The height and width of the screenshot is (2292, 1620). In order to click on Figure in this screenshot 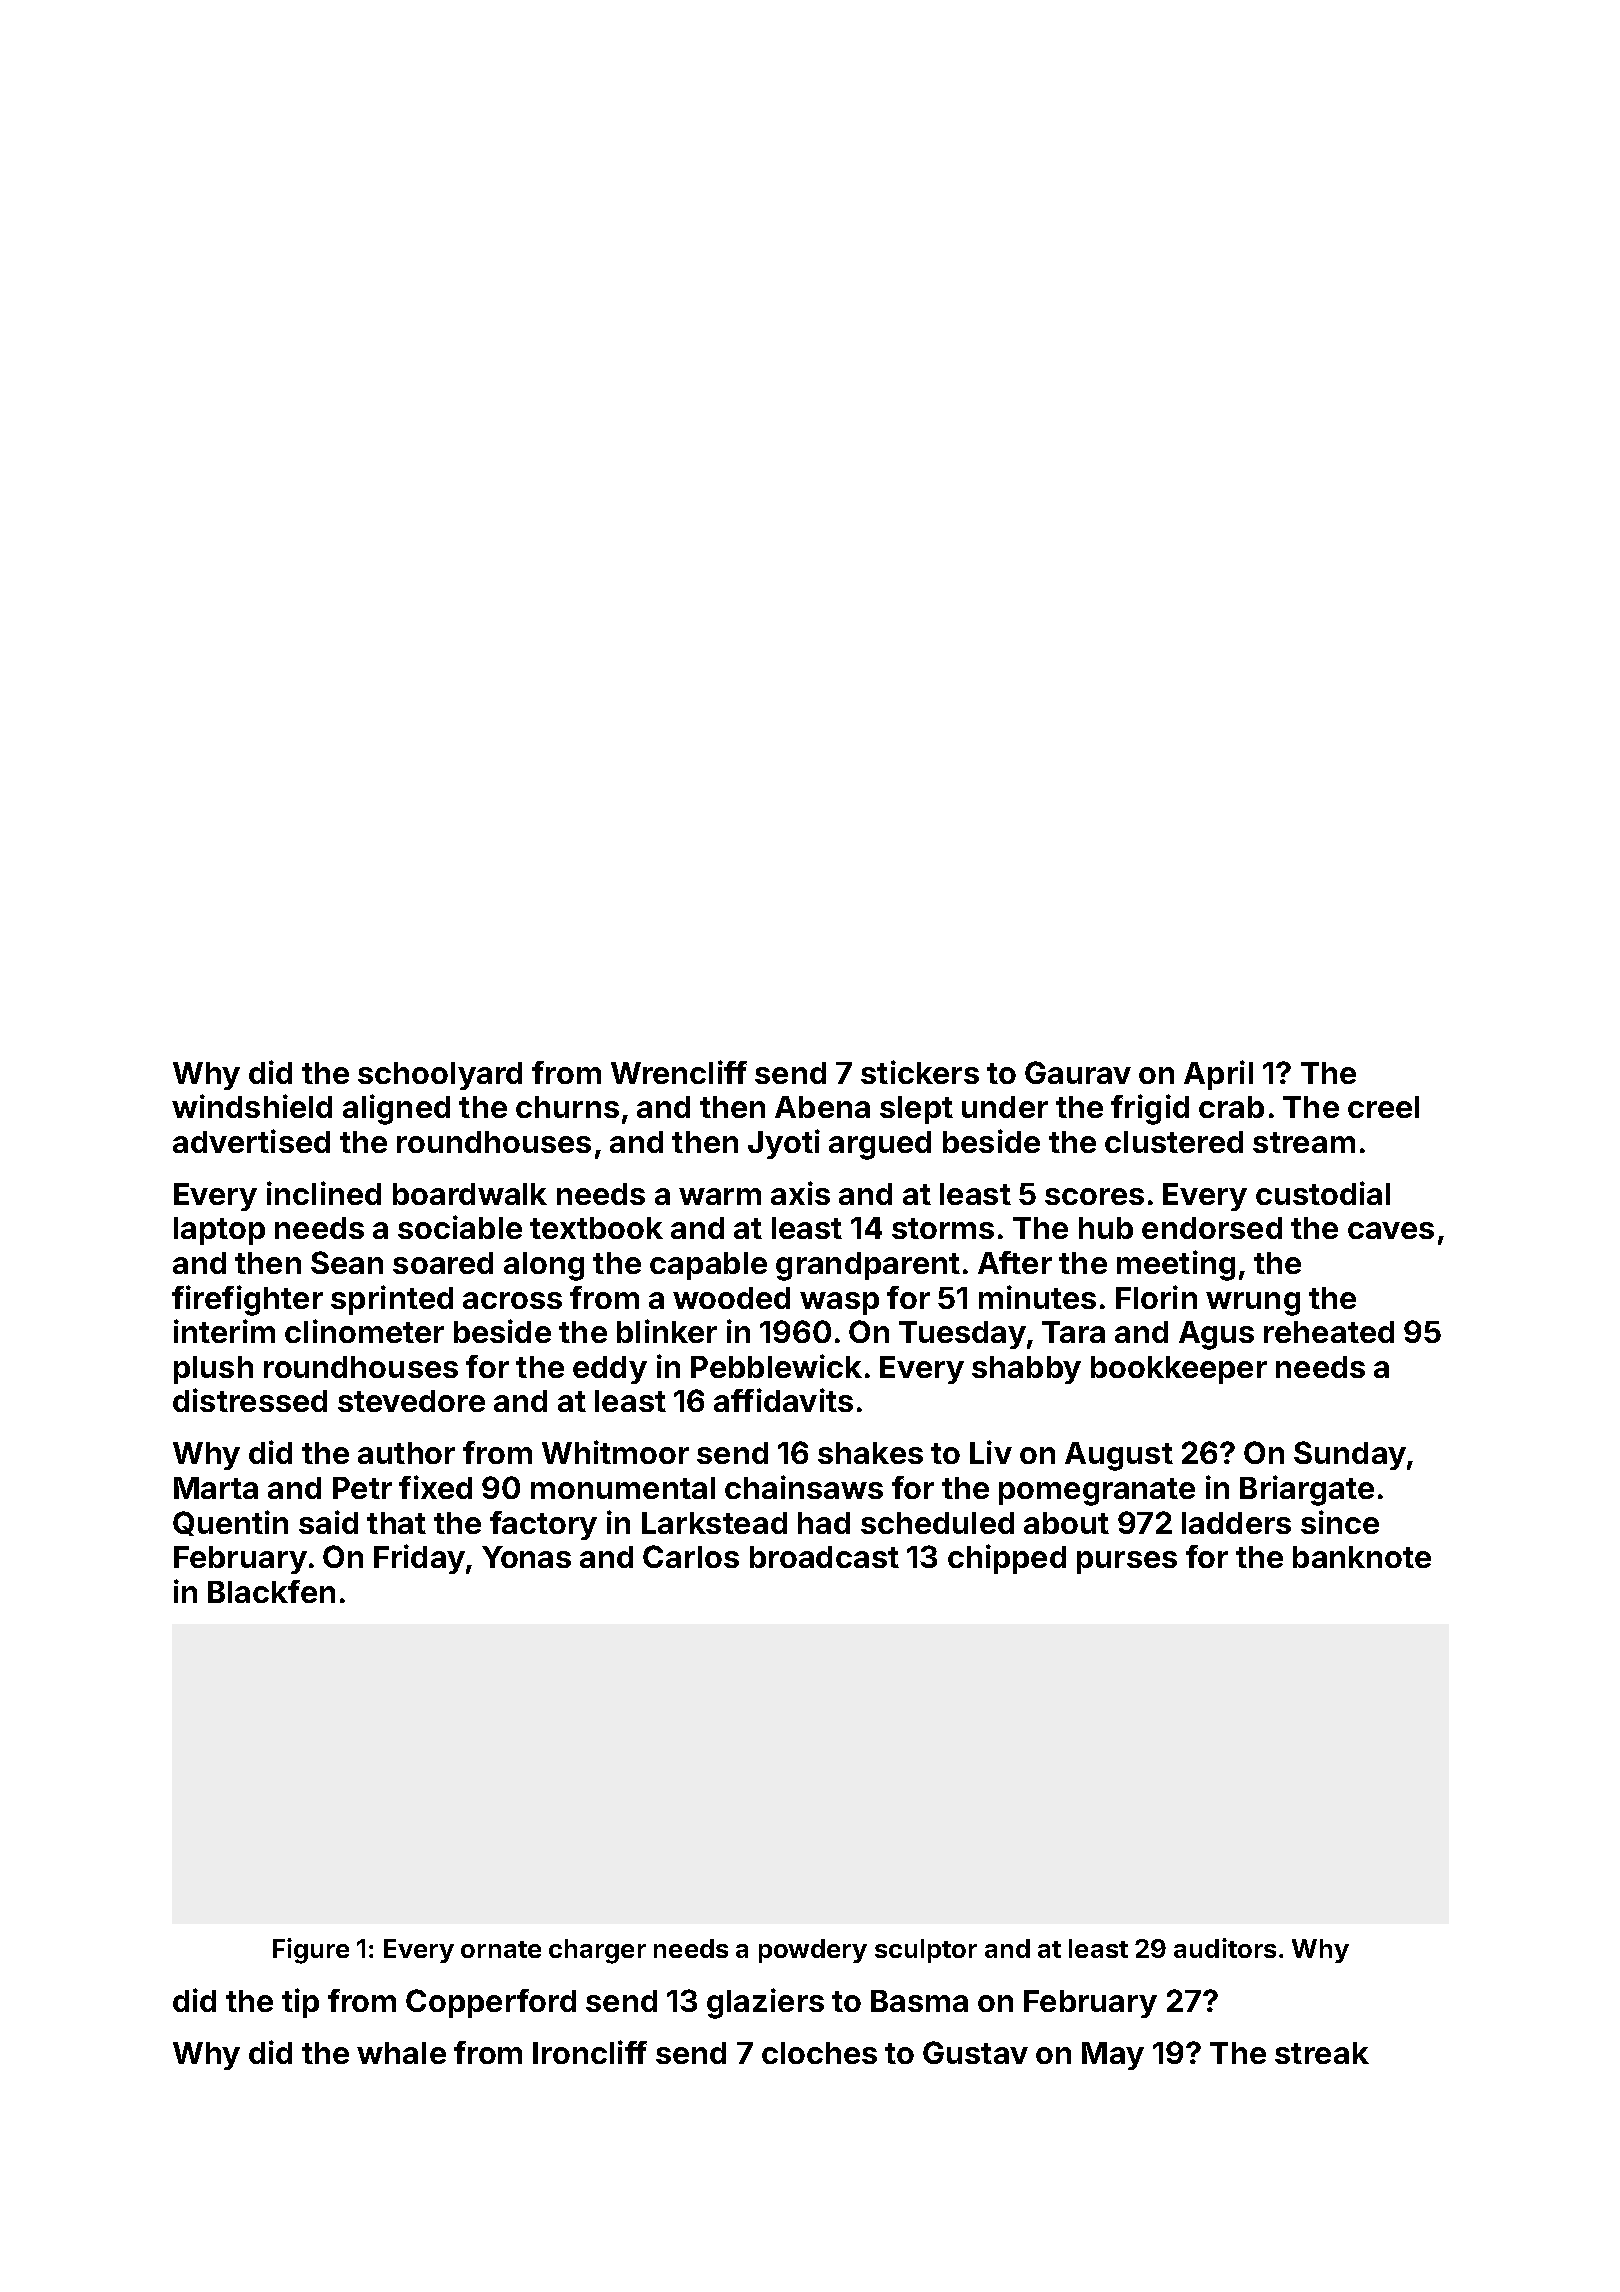, I will do `click(311, 1951)`.
